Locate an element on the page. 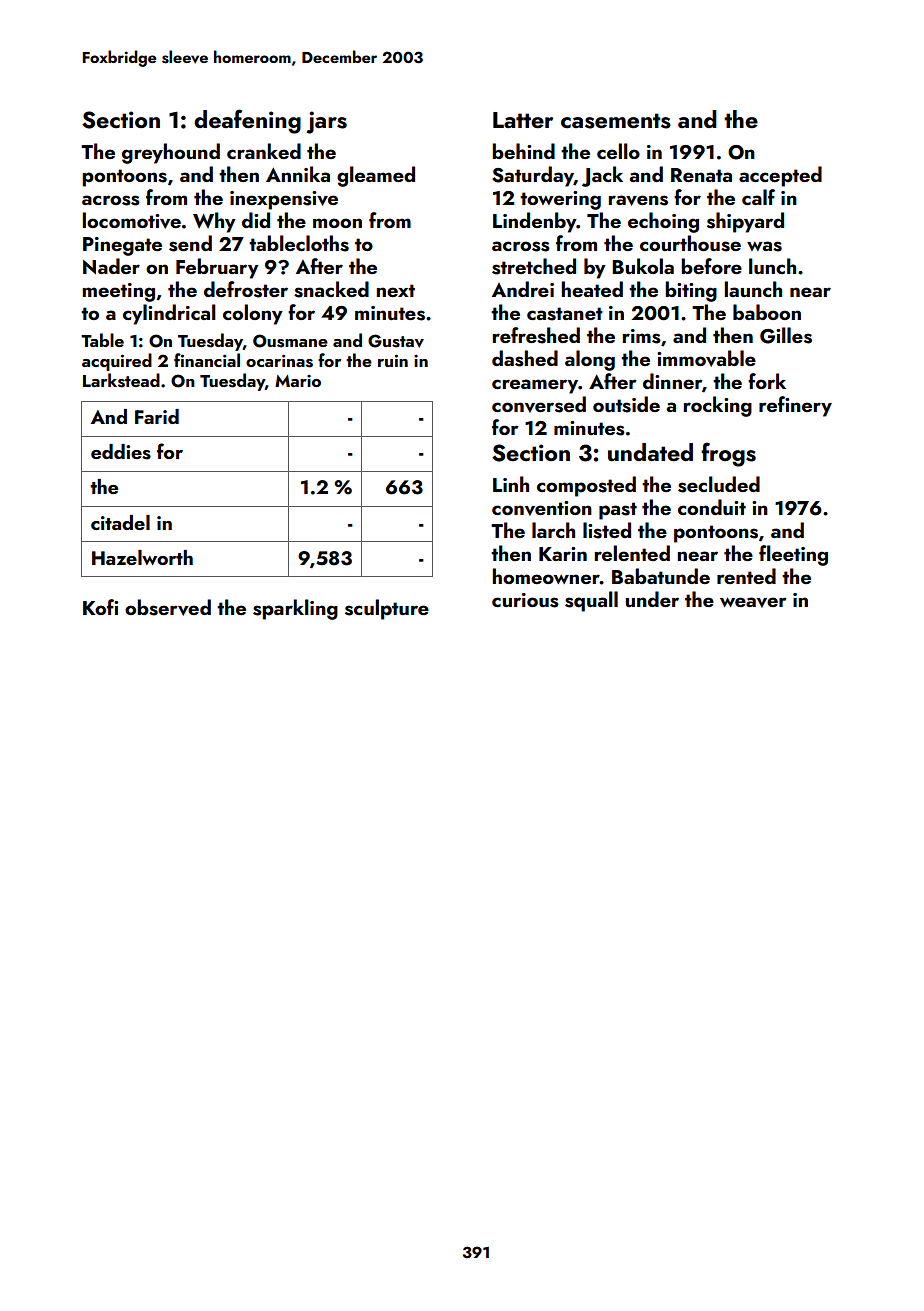 Image resolution: width=924 pixels, height=1311 pixels. sparkling is located at coordinates (295, 609).
